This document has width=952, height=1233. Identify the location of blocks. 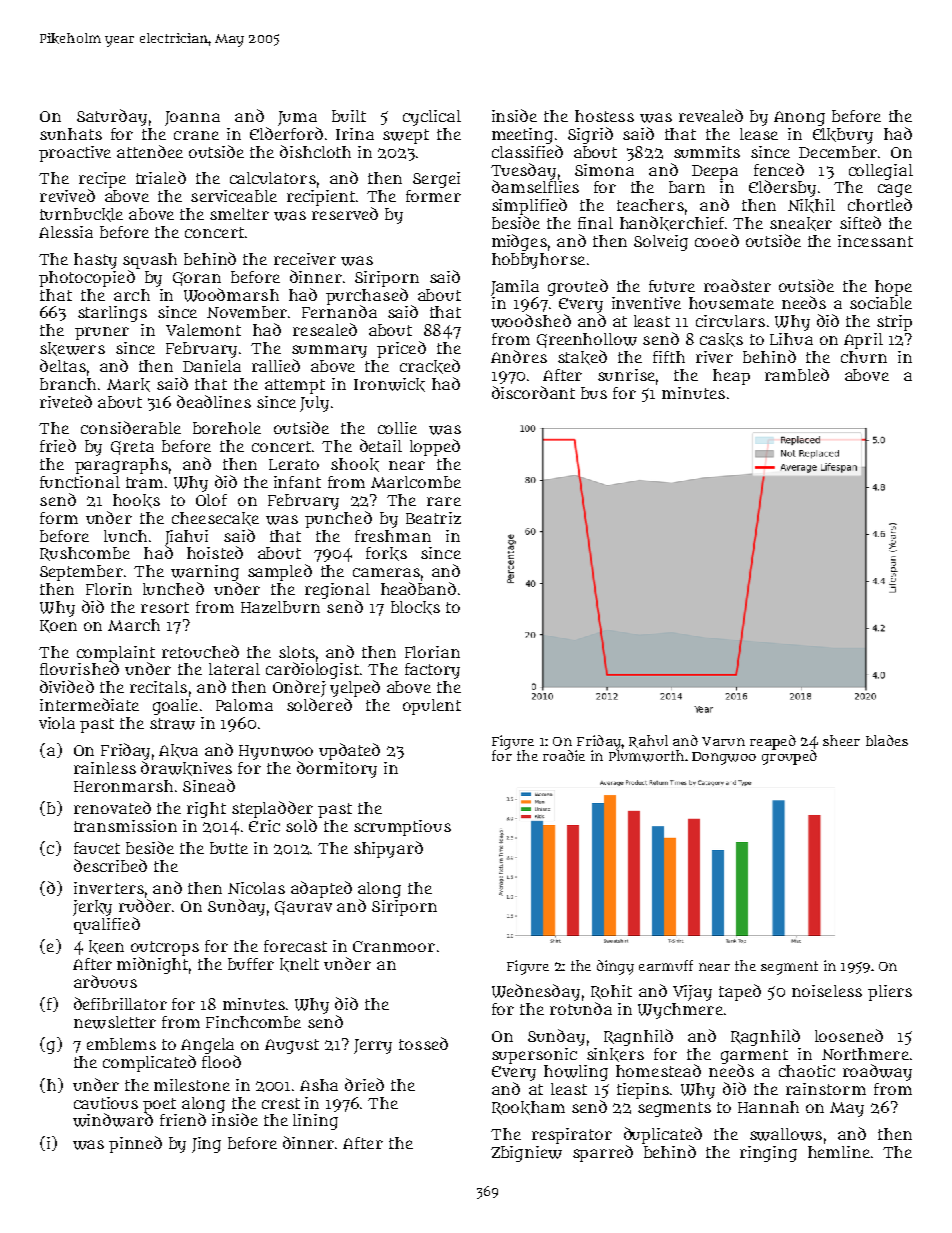
(415, 608).
